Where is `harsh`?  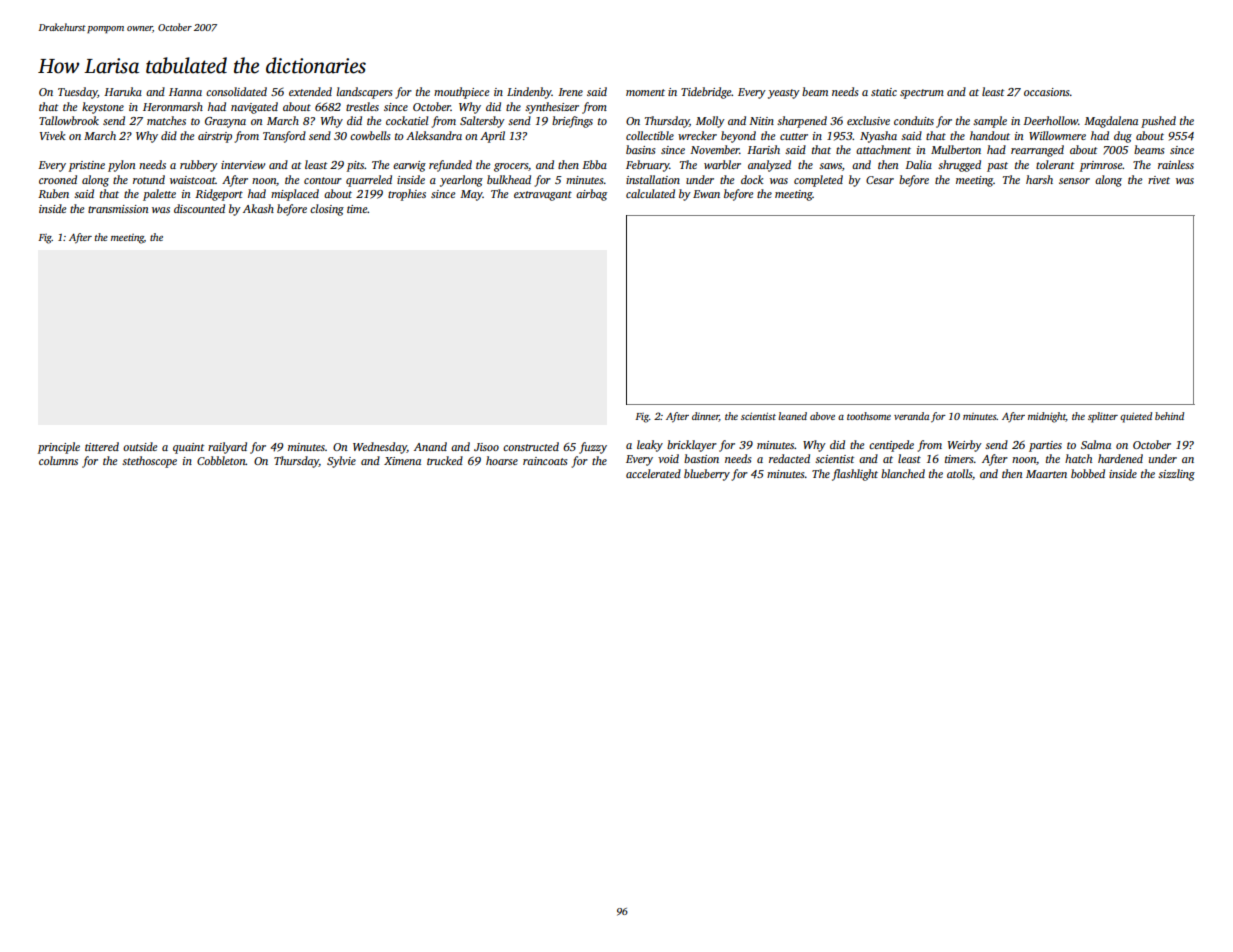
harsh is located at coordinates (1039, 179).
